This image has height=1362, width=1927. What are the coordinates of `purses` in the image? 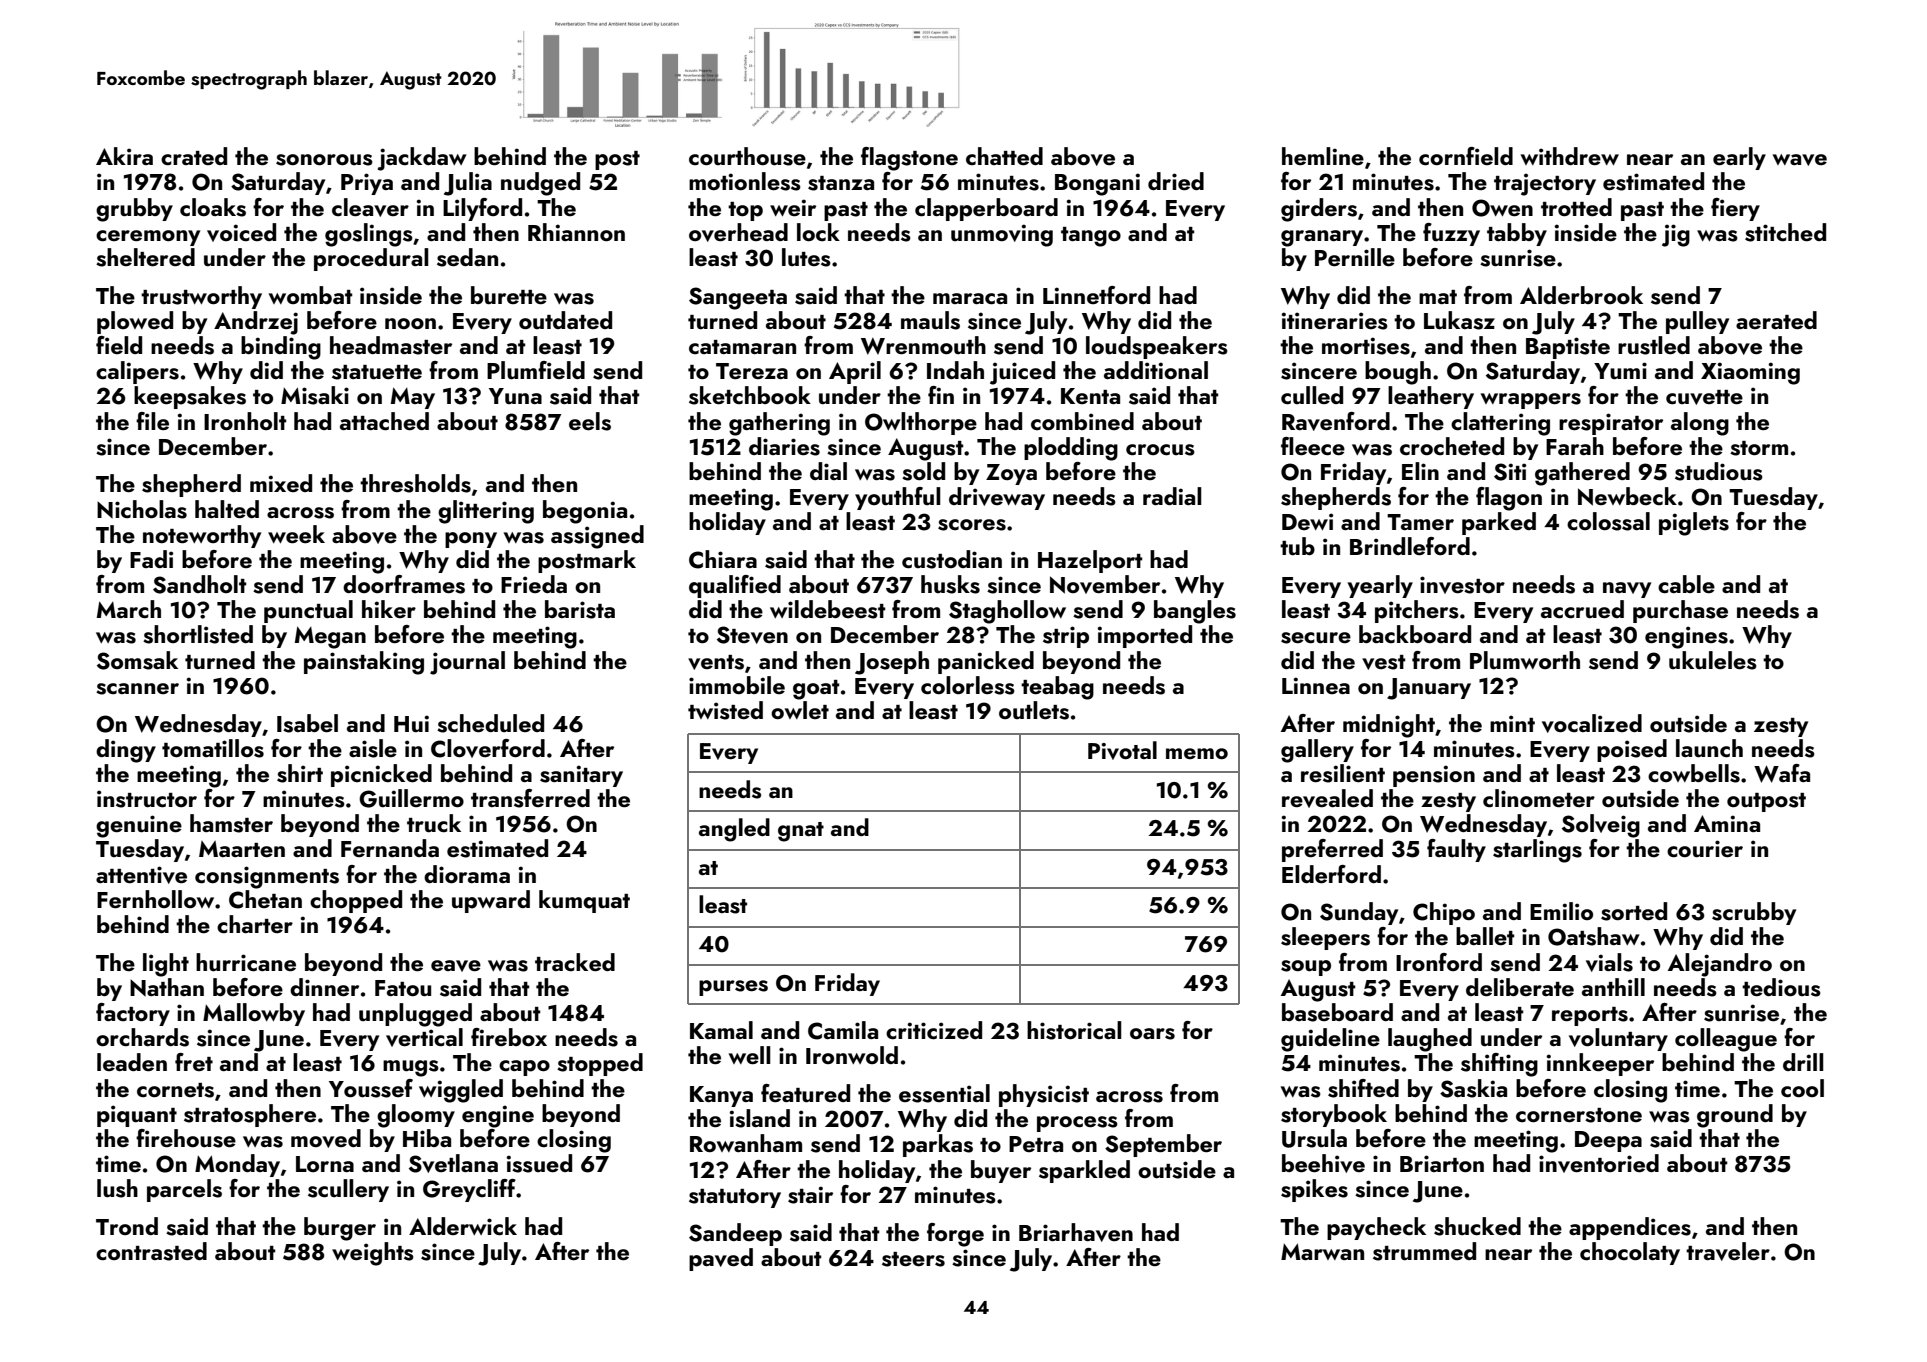 It's located at (733, 988).
